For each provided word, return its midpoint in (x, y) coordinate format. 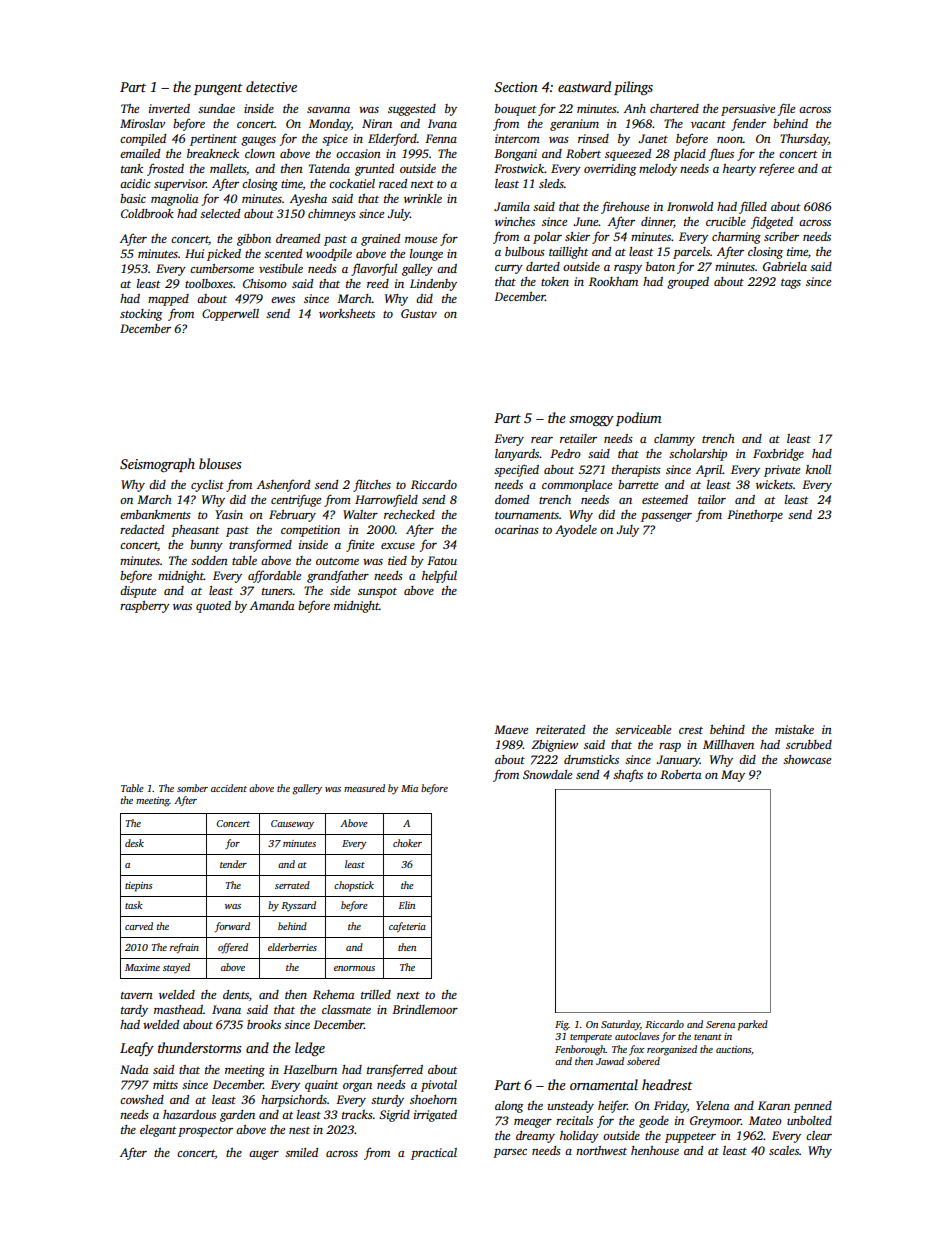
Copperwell (230, 315)
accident (229, 788)
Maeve (511, 729)
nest (299, 1130)
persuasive (748, 110)
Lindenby (433, 285)
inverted (169, 108)
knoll (818, 469)
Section (516, 87)
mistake (794, 729)
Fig (562, 1026)
